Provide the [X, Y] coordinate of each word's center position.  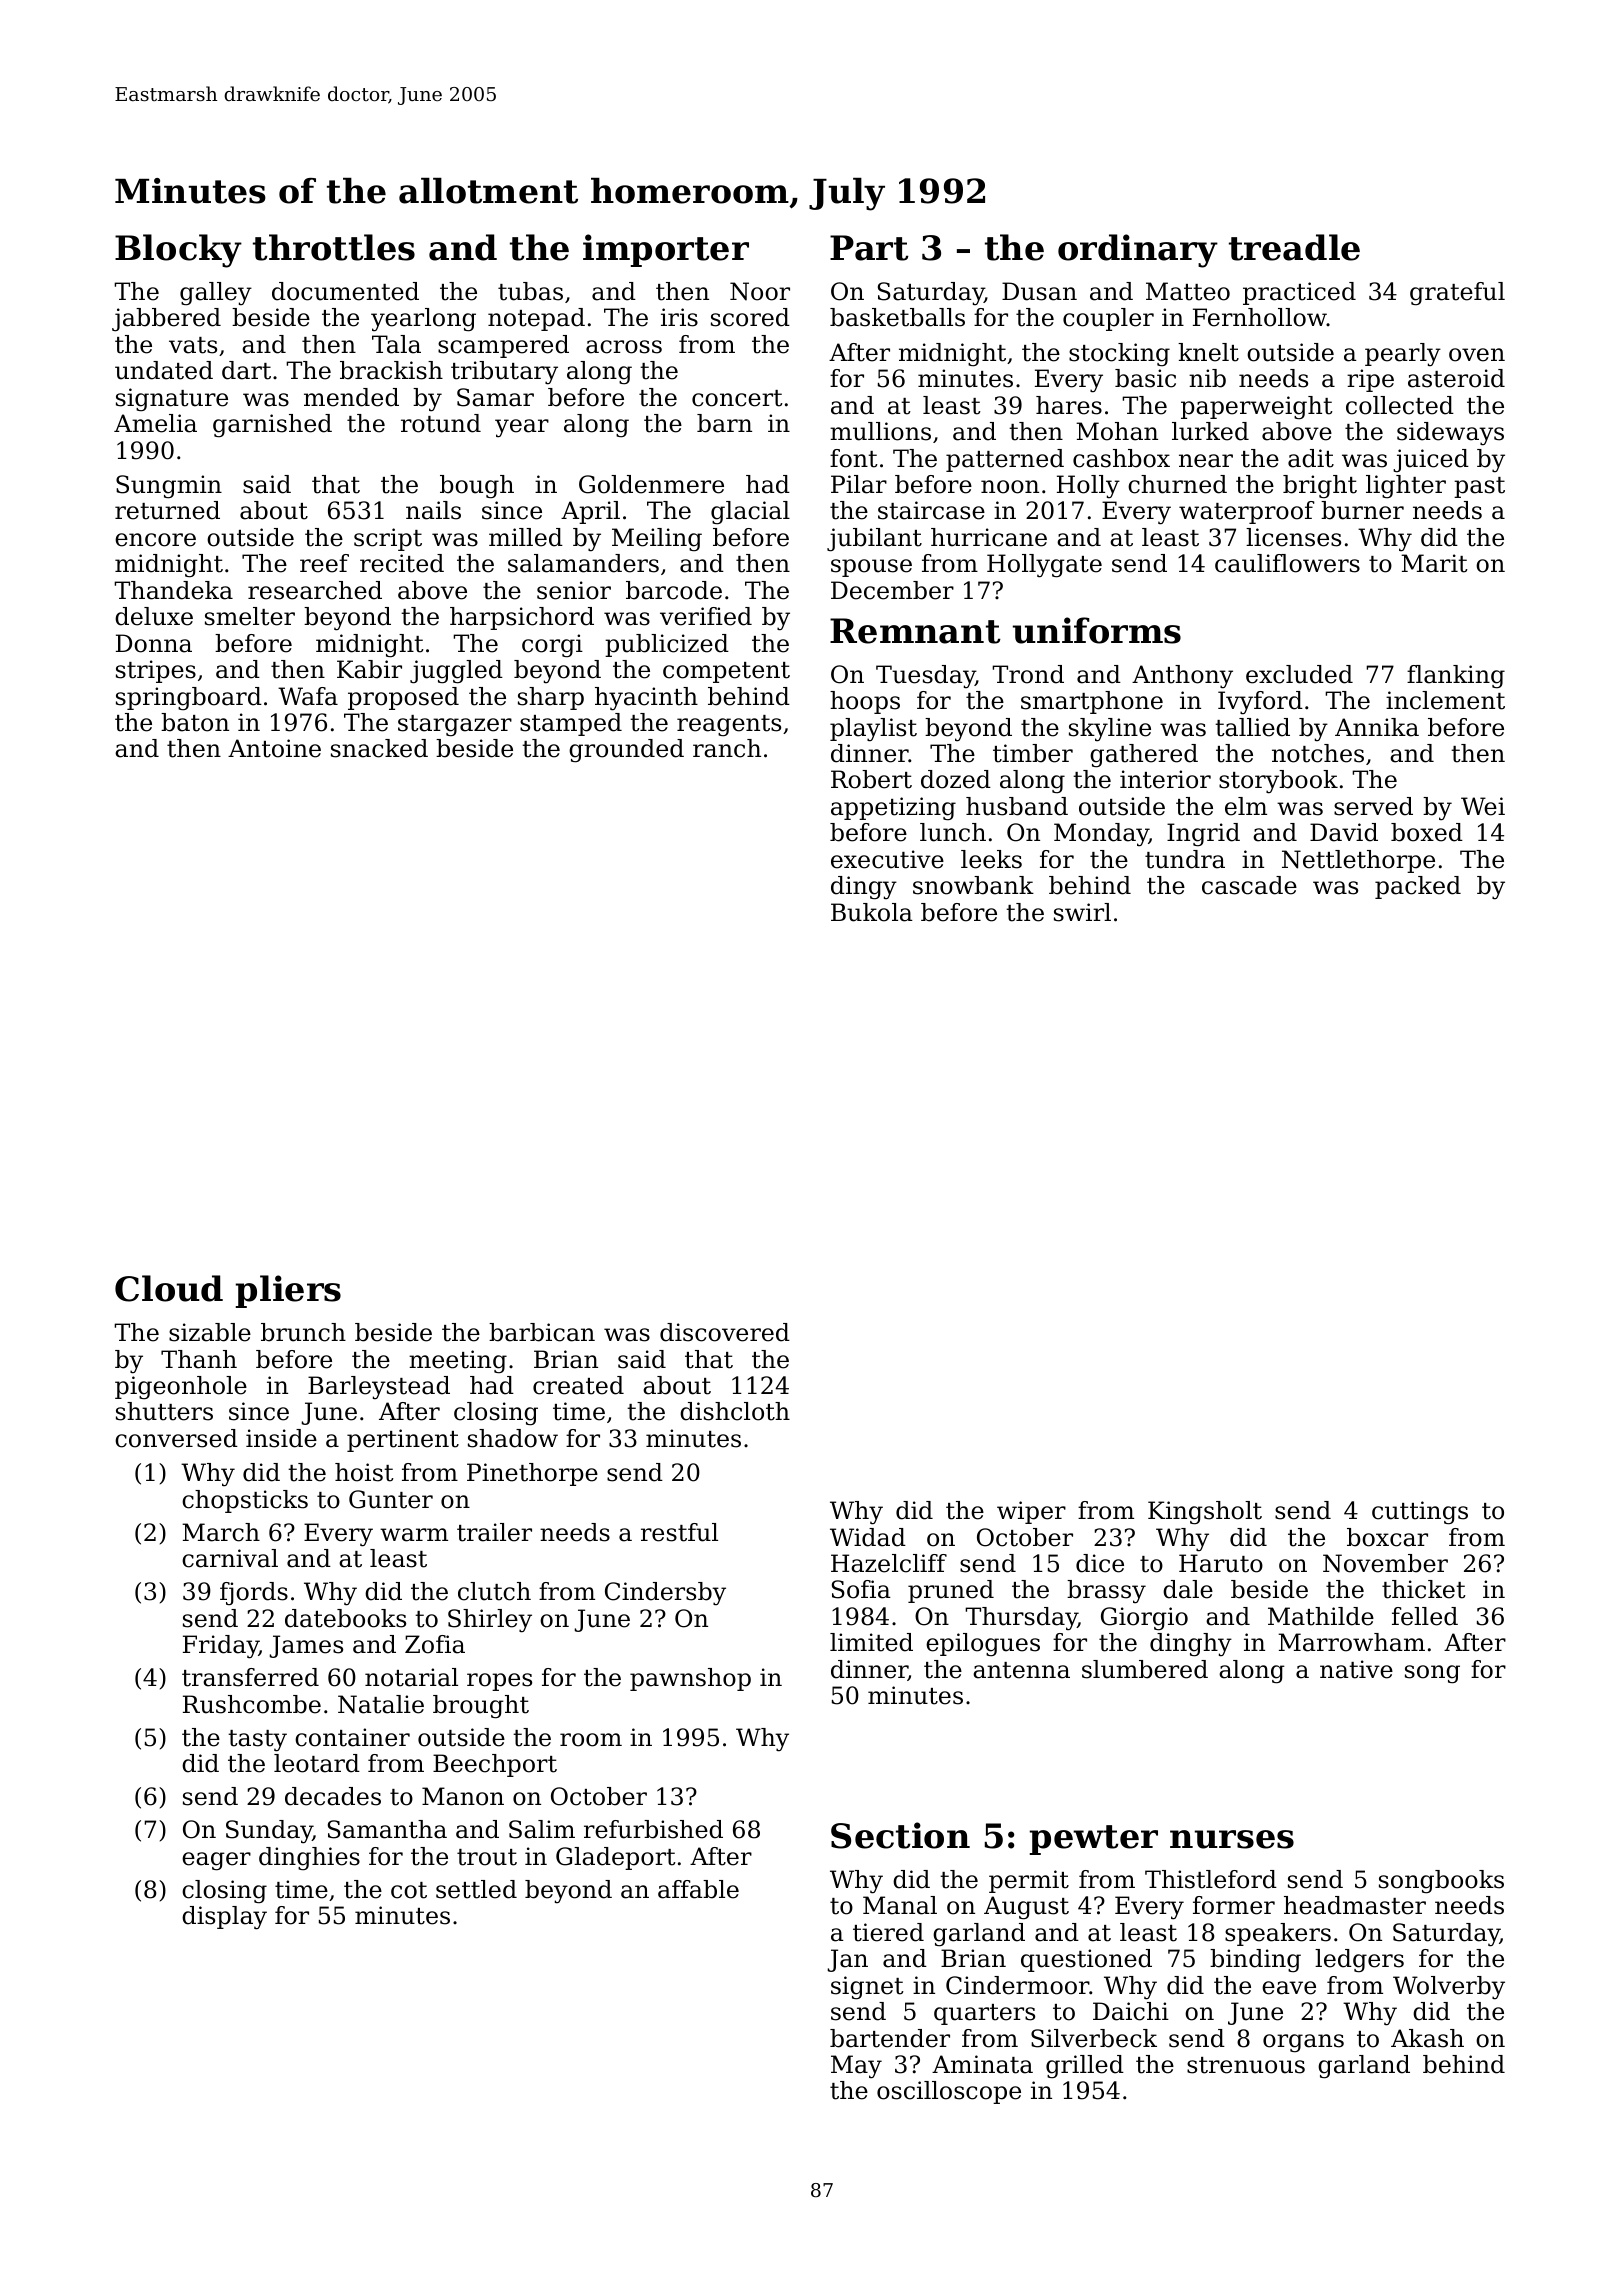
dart [246, 370]
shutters [164, 1411]
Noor [760, 291]
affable [698, 1889]
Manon [463, 1796]
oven [1477, 355]
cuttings [1420, 1513]
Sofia [861, 1589]
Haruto [1221, 1563]
